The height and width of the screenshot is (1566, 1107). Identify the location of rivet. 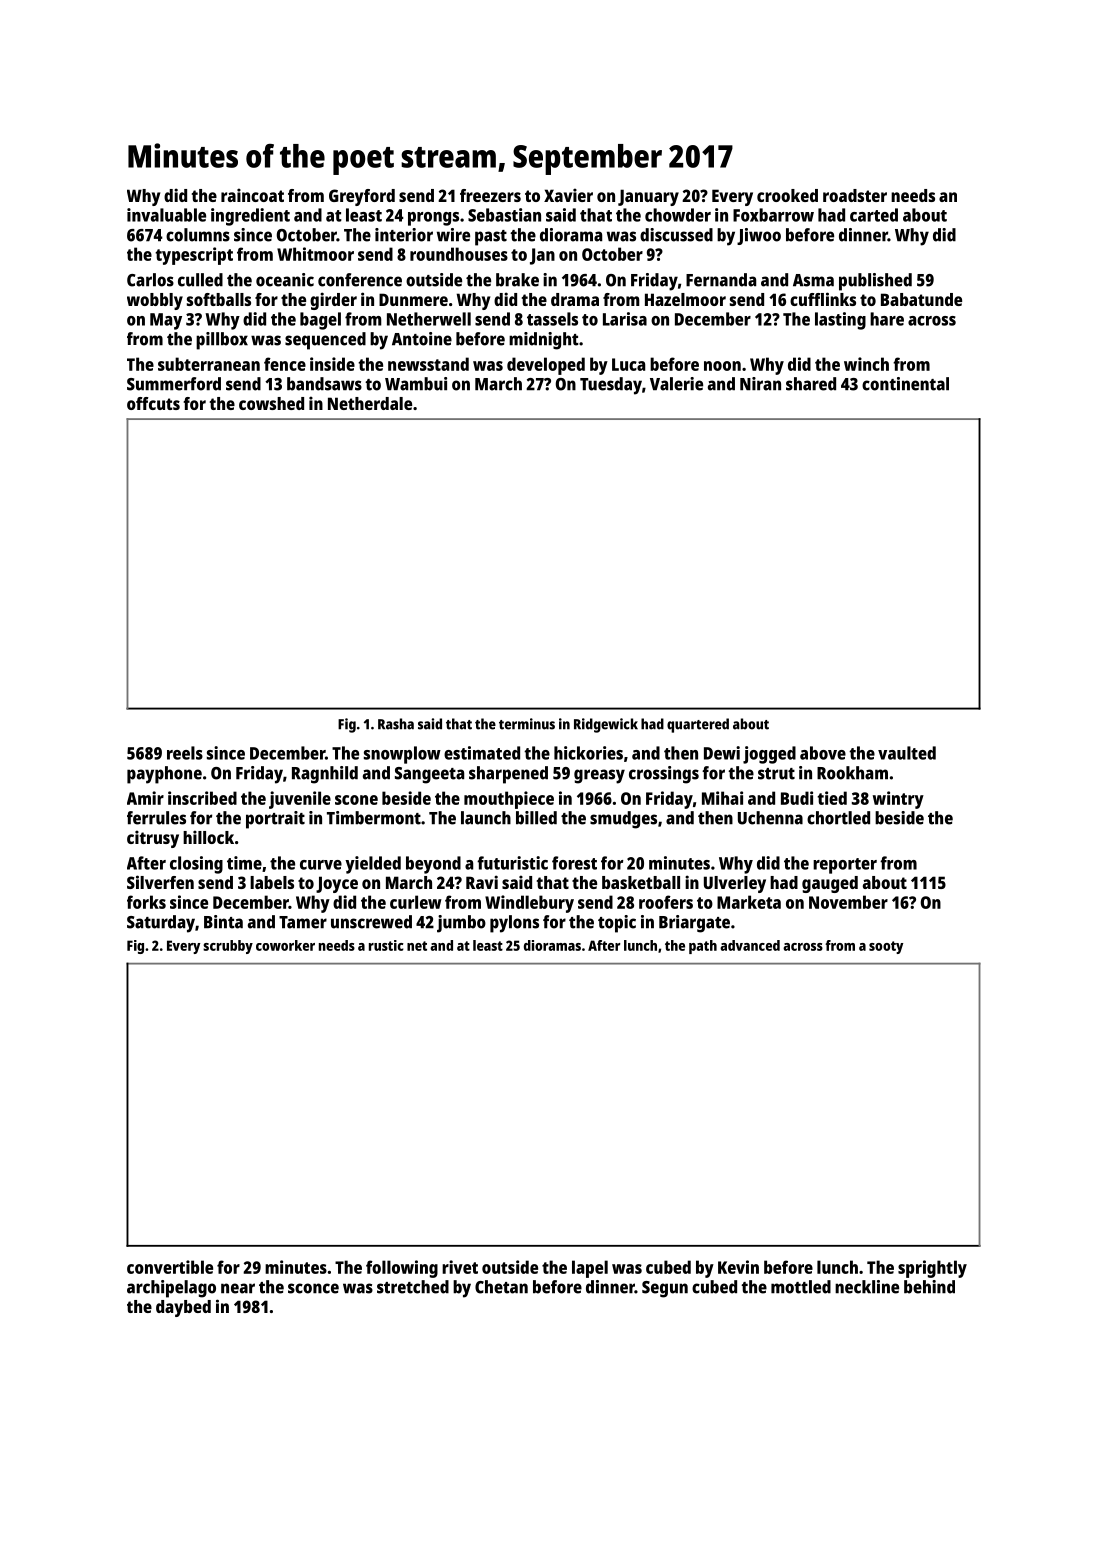
(460, 1267).
